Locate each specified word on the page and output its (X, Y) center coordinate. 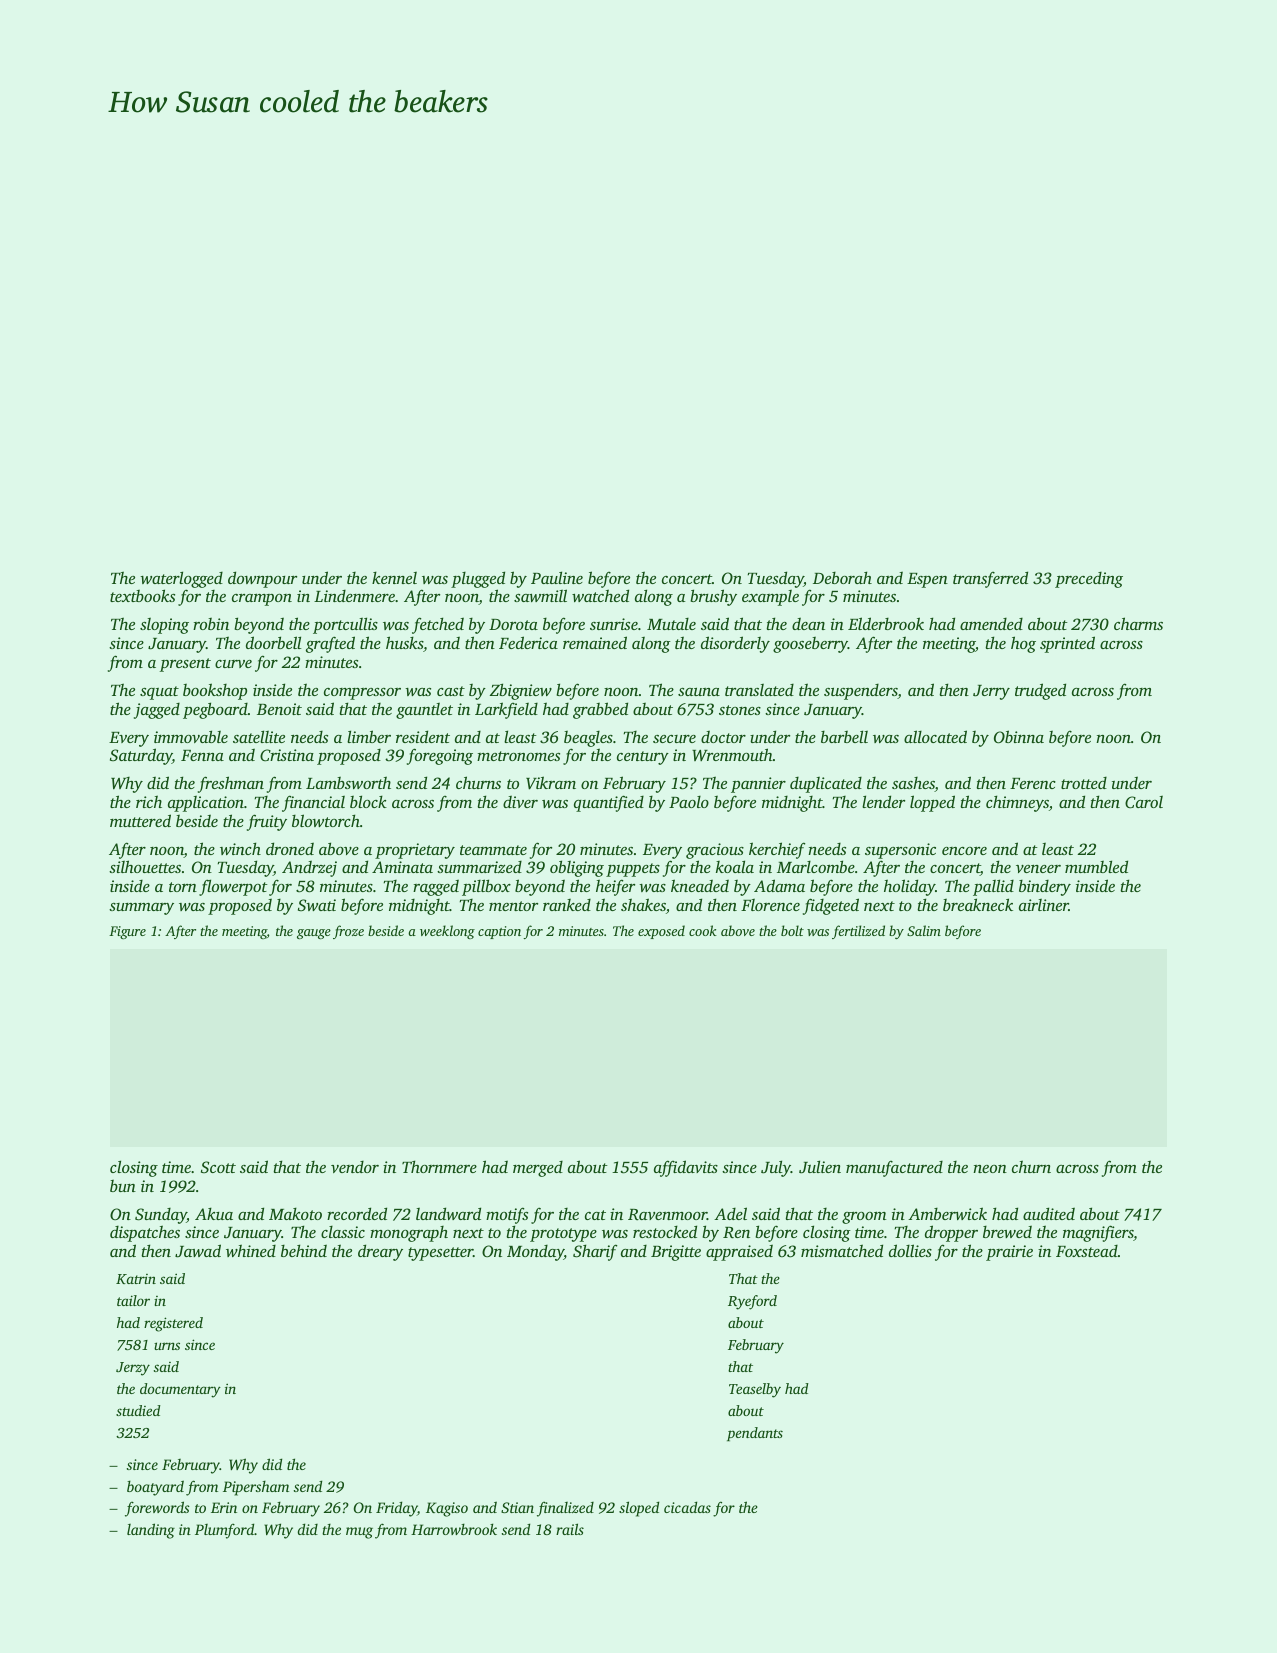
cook (703, 930)
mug (359, 1533)
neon (990, 1169)
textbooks (142, 595)
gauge (314, 934)
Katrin (136, 1279)
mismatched (842, 1250)
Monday (535, 1253)
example (770, 598)
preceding (1089, 580)
